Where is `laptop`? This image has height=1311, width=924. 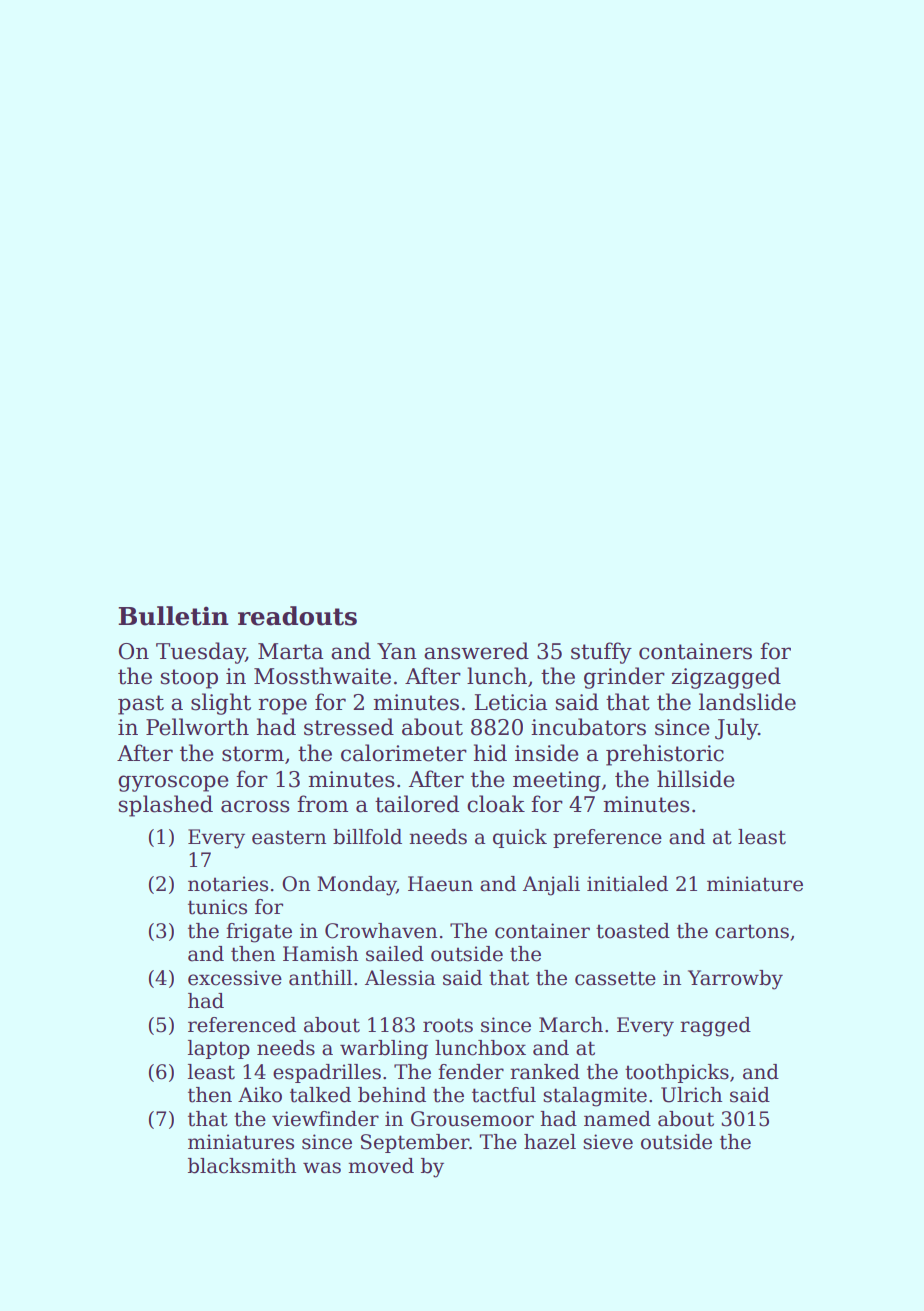 laptop is located at coordinates (219, 1049).
